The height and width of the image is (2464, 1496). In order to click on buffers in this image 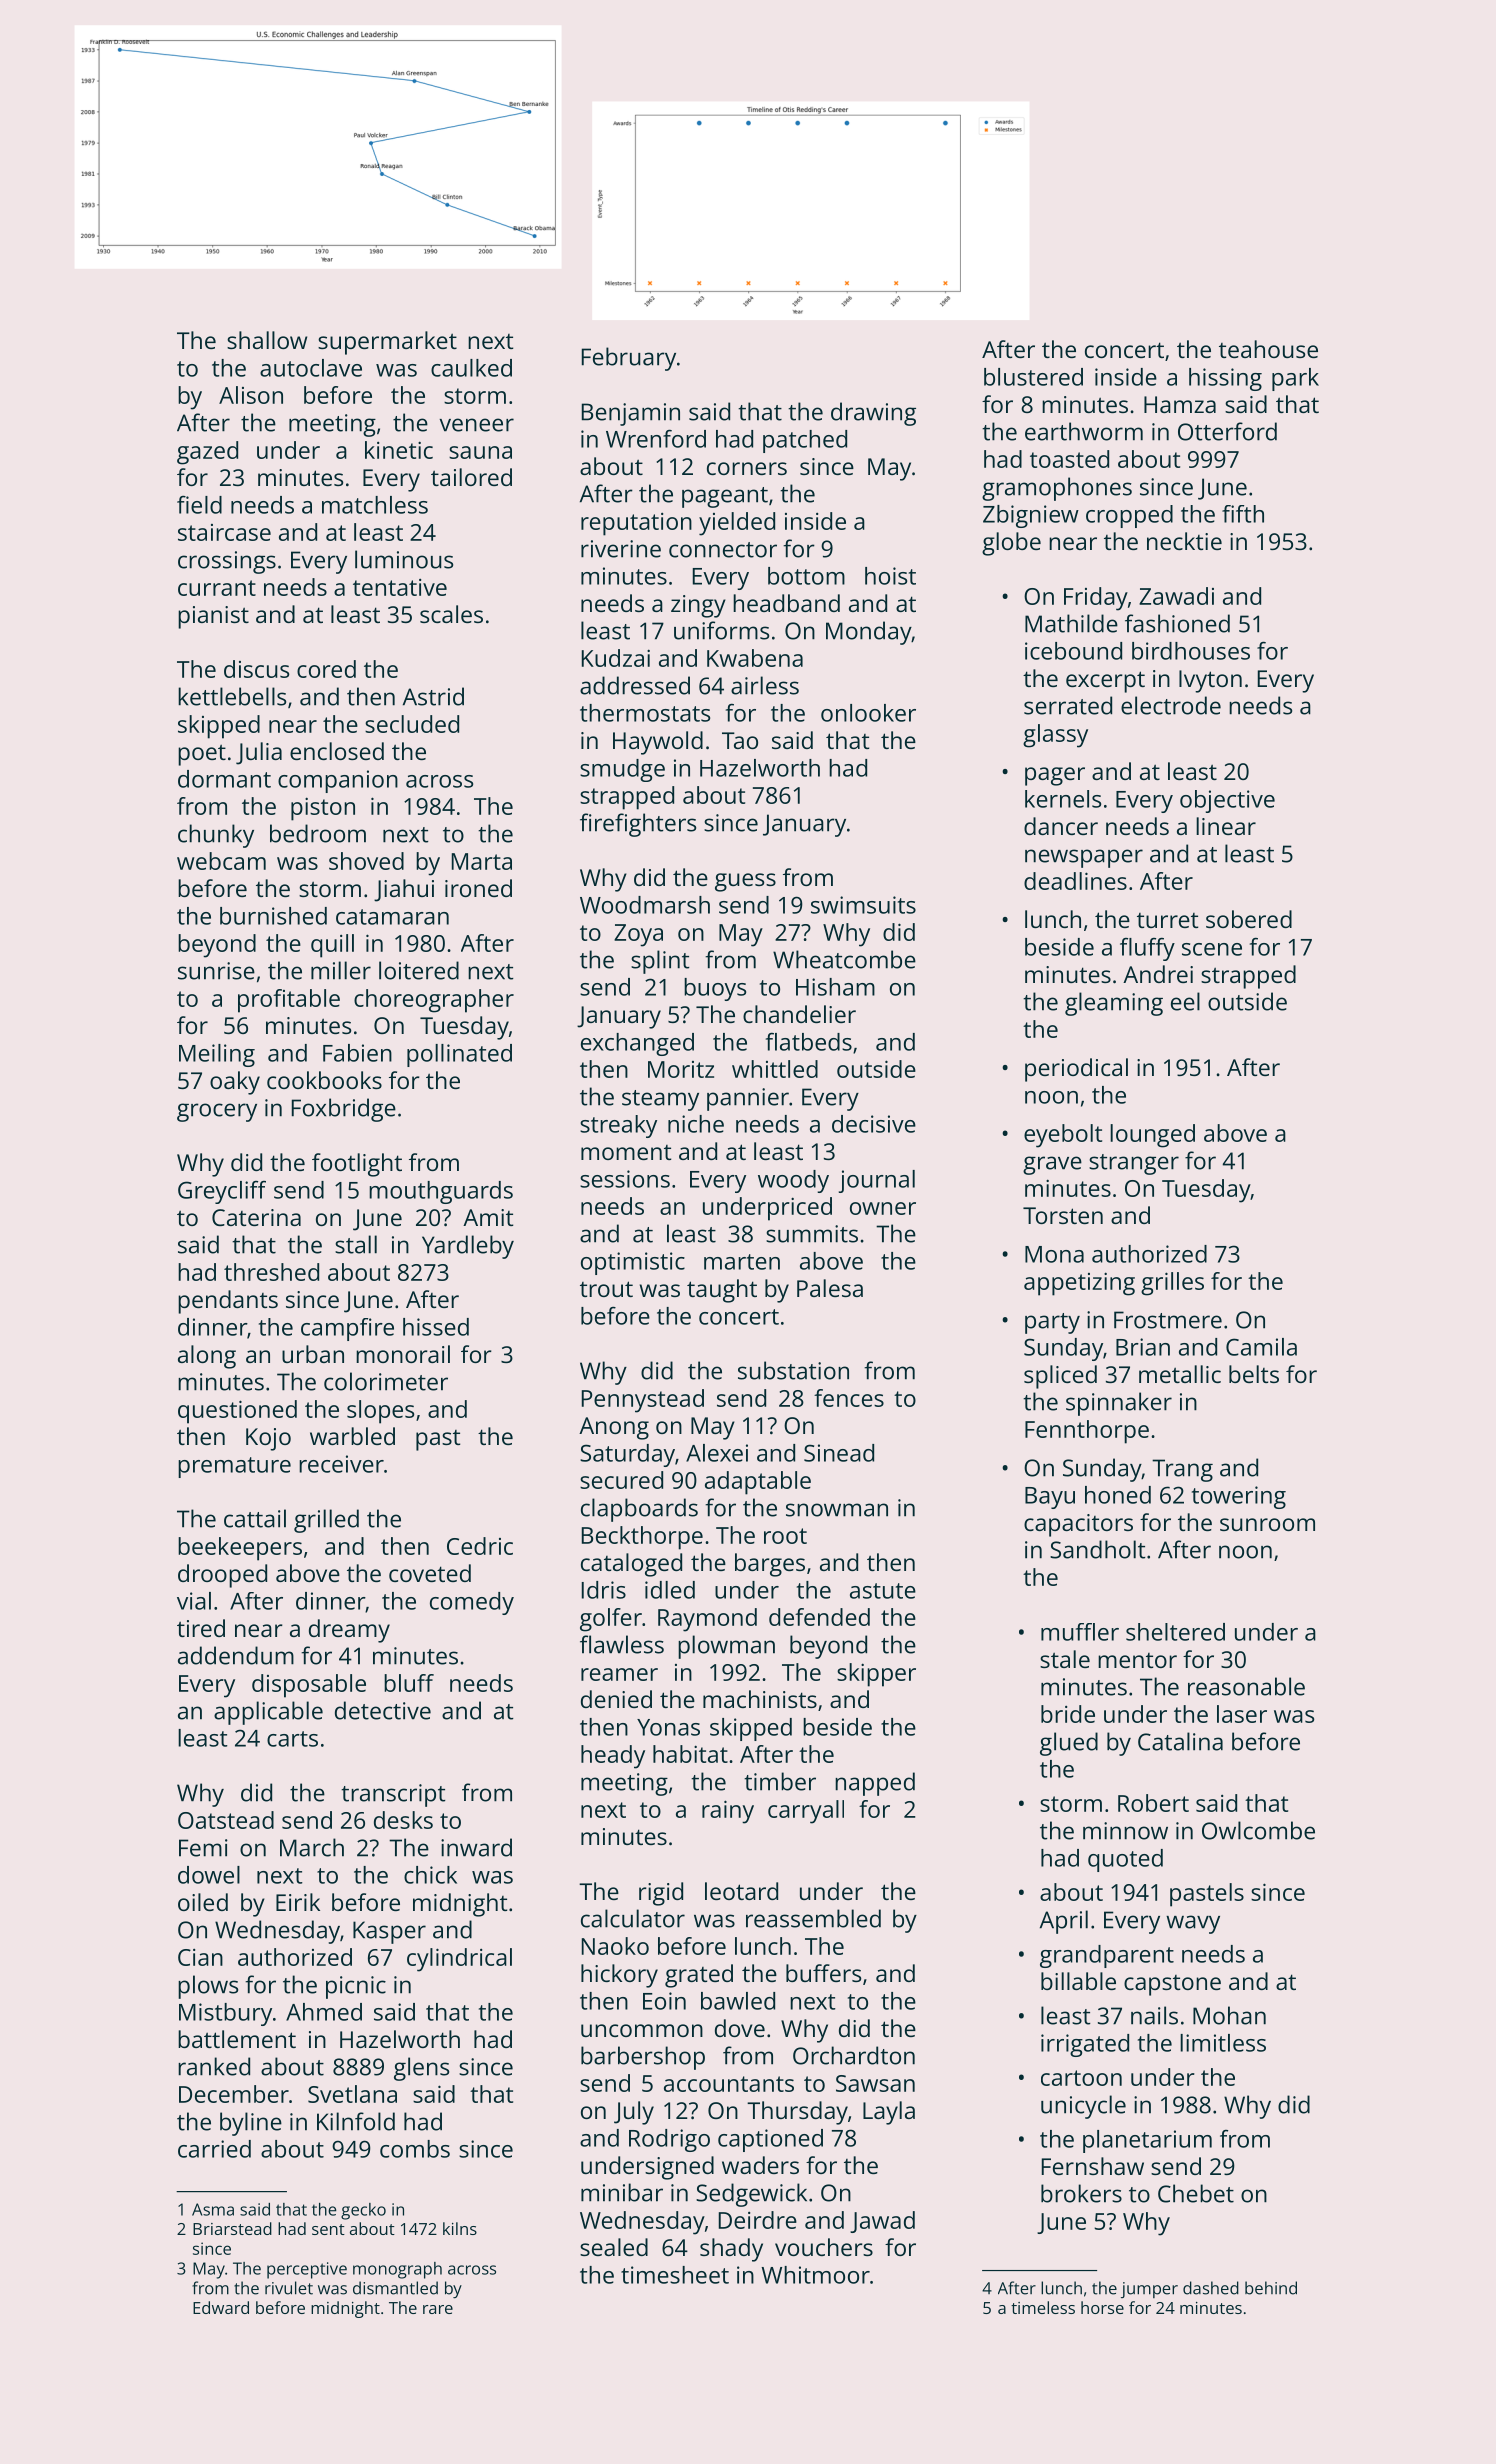, I will do `click(823, 1973)`.
